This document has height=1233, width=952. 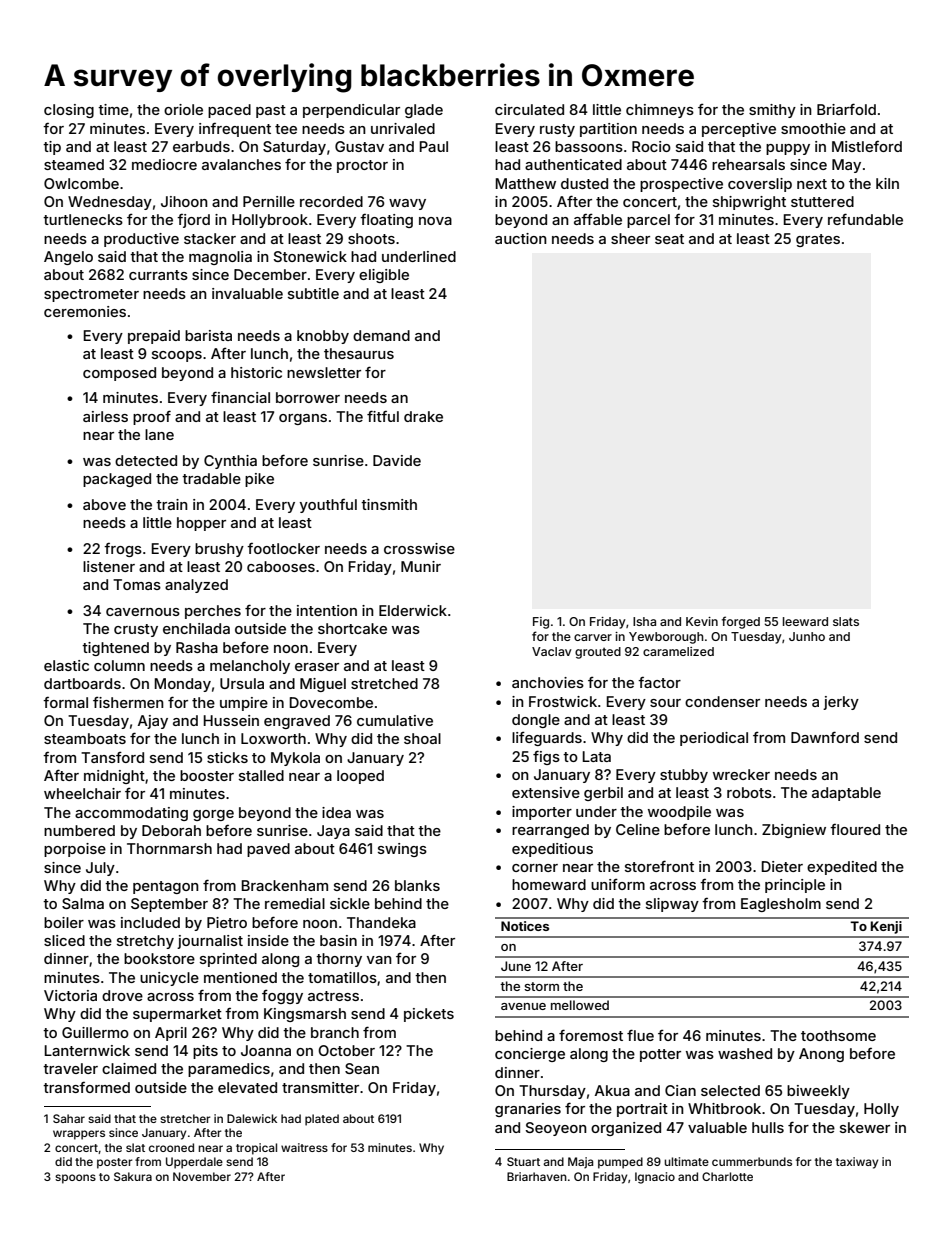 I want to click on Cynthia, so click(x=230, y=462).
